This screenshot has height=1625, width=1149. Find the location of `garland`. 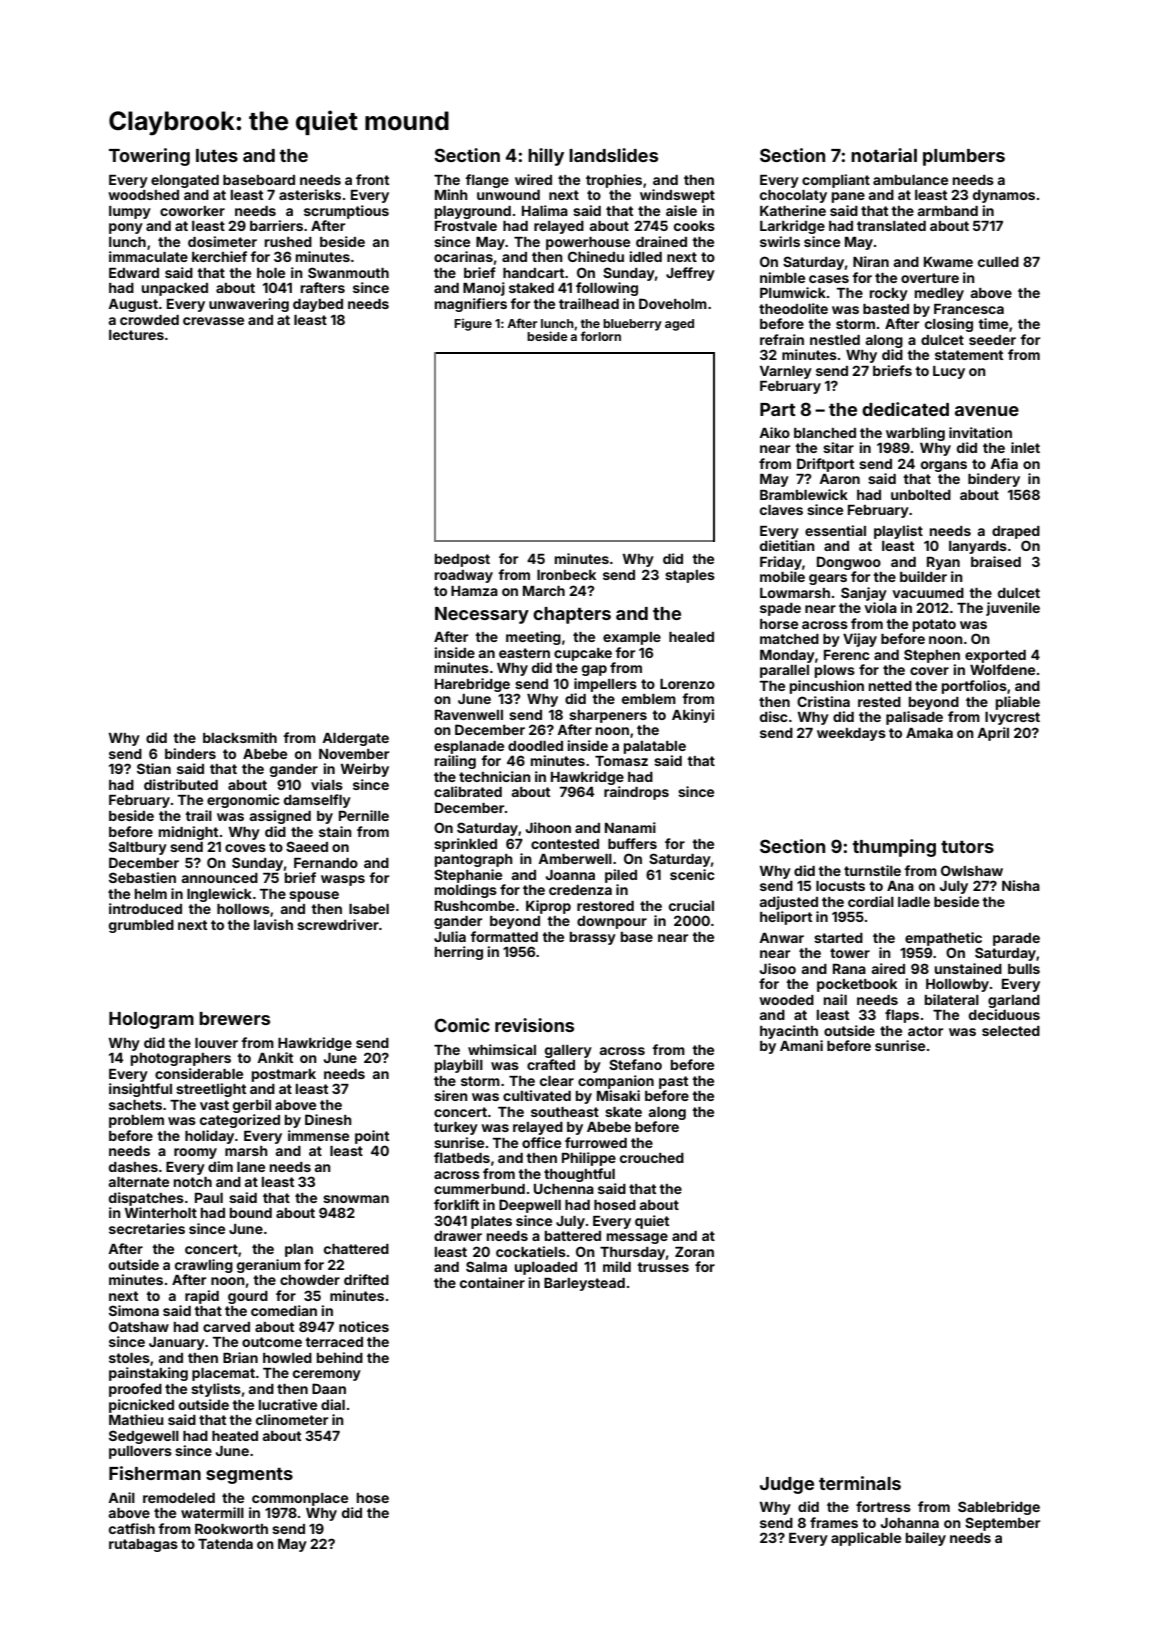

garland is located at coordinates (1014, 1001).
